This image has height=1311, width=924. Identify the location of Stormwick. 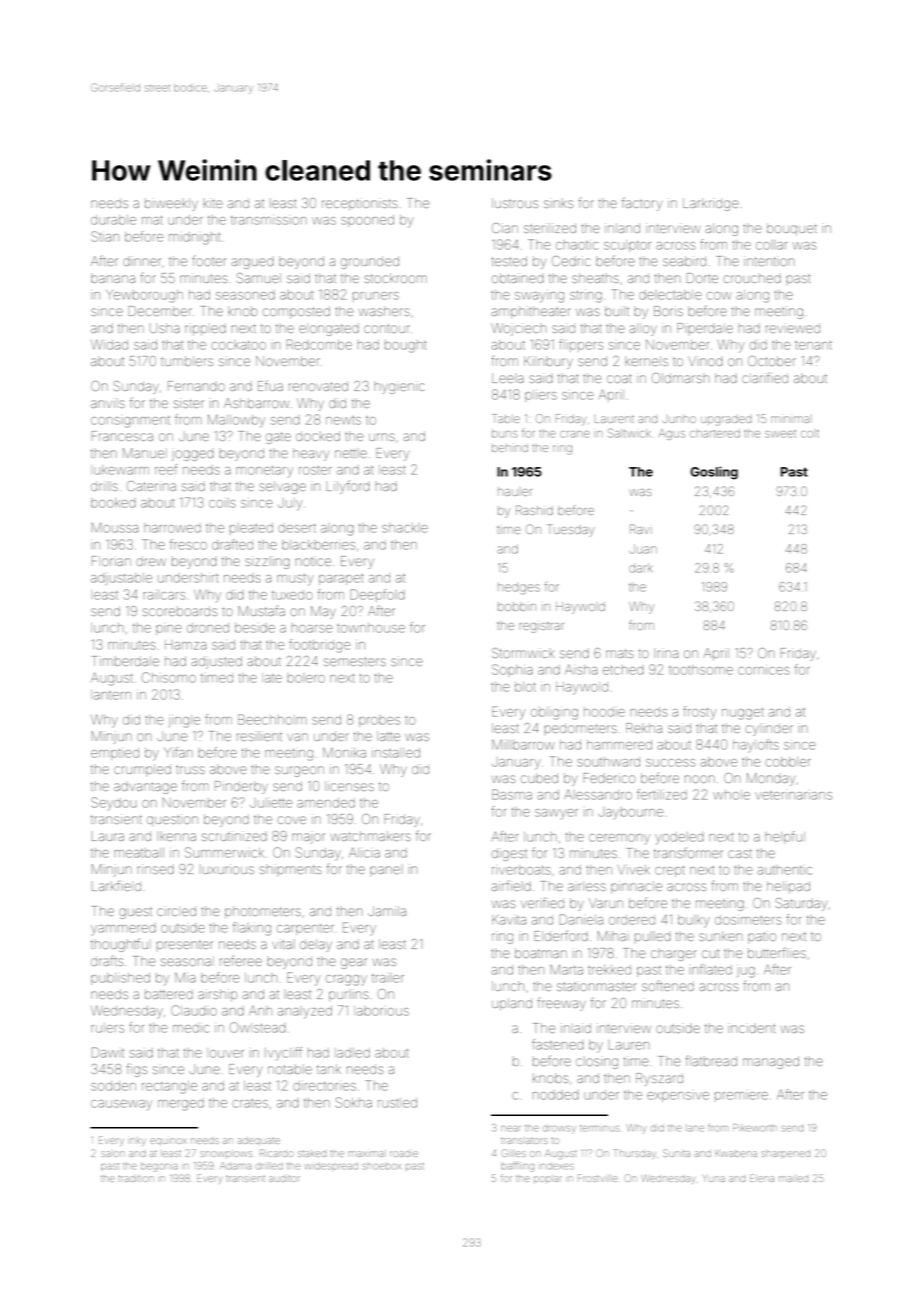
(523, 653).
